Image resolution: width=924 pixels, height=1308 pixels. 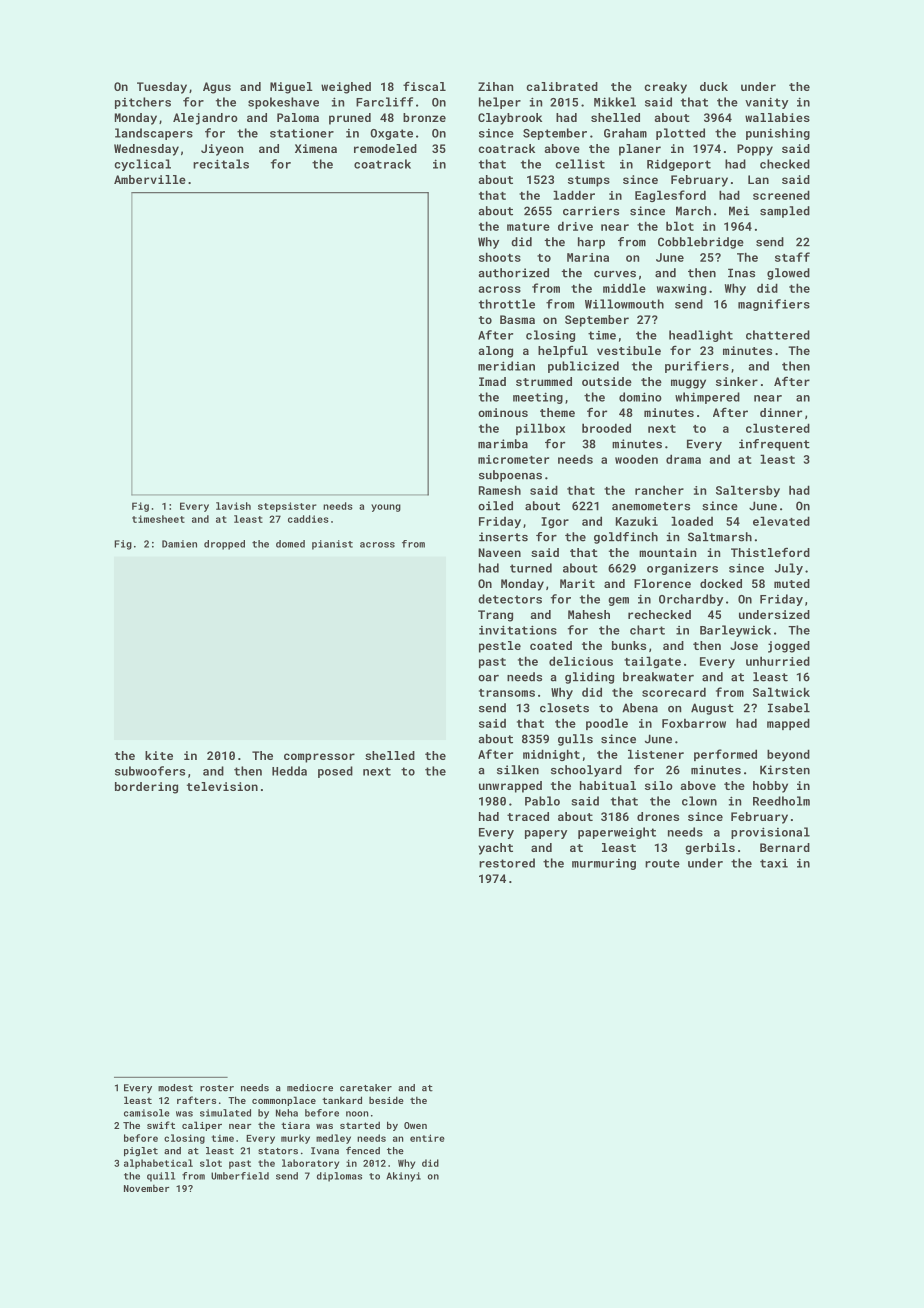 What do you see at coordinates (366, 1088) in the screenshot?
I see `caretaker` at bounding box center [366, 1088].
